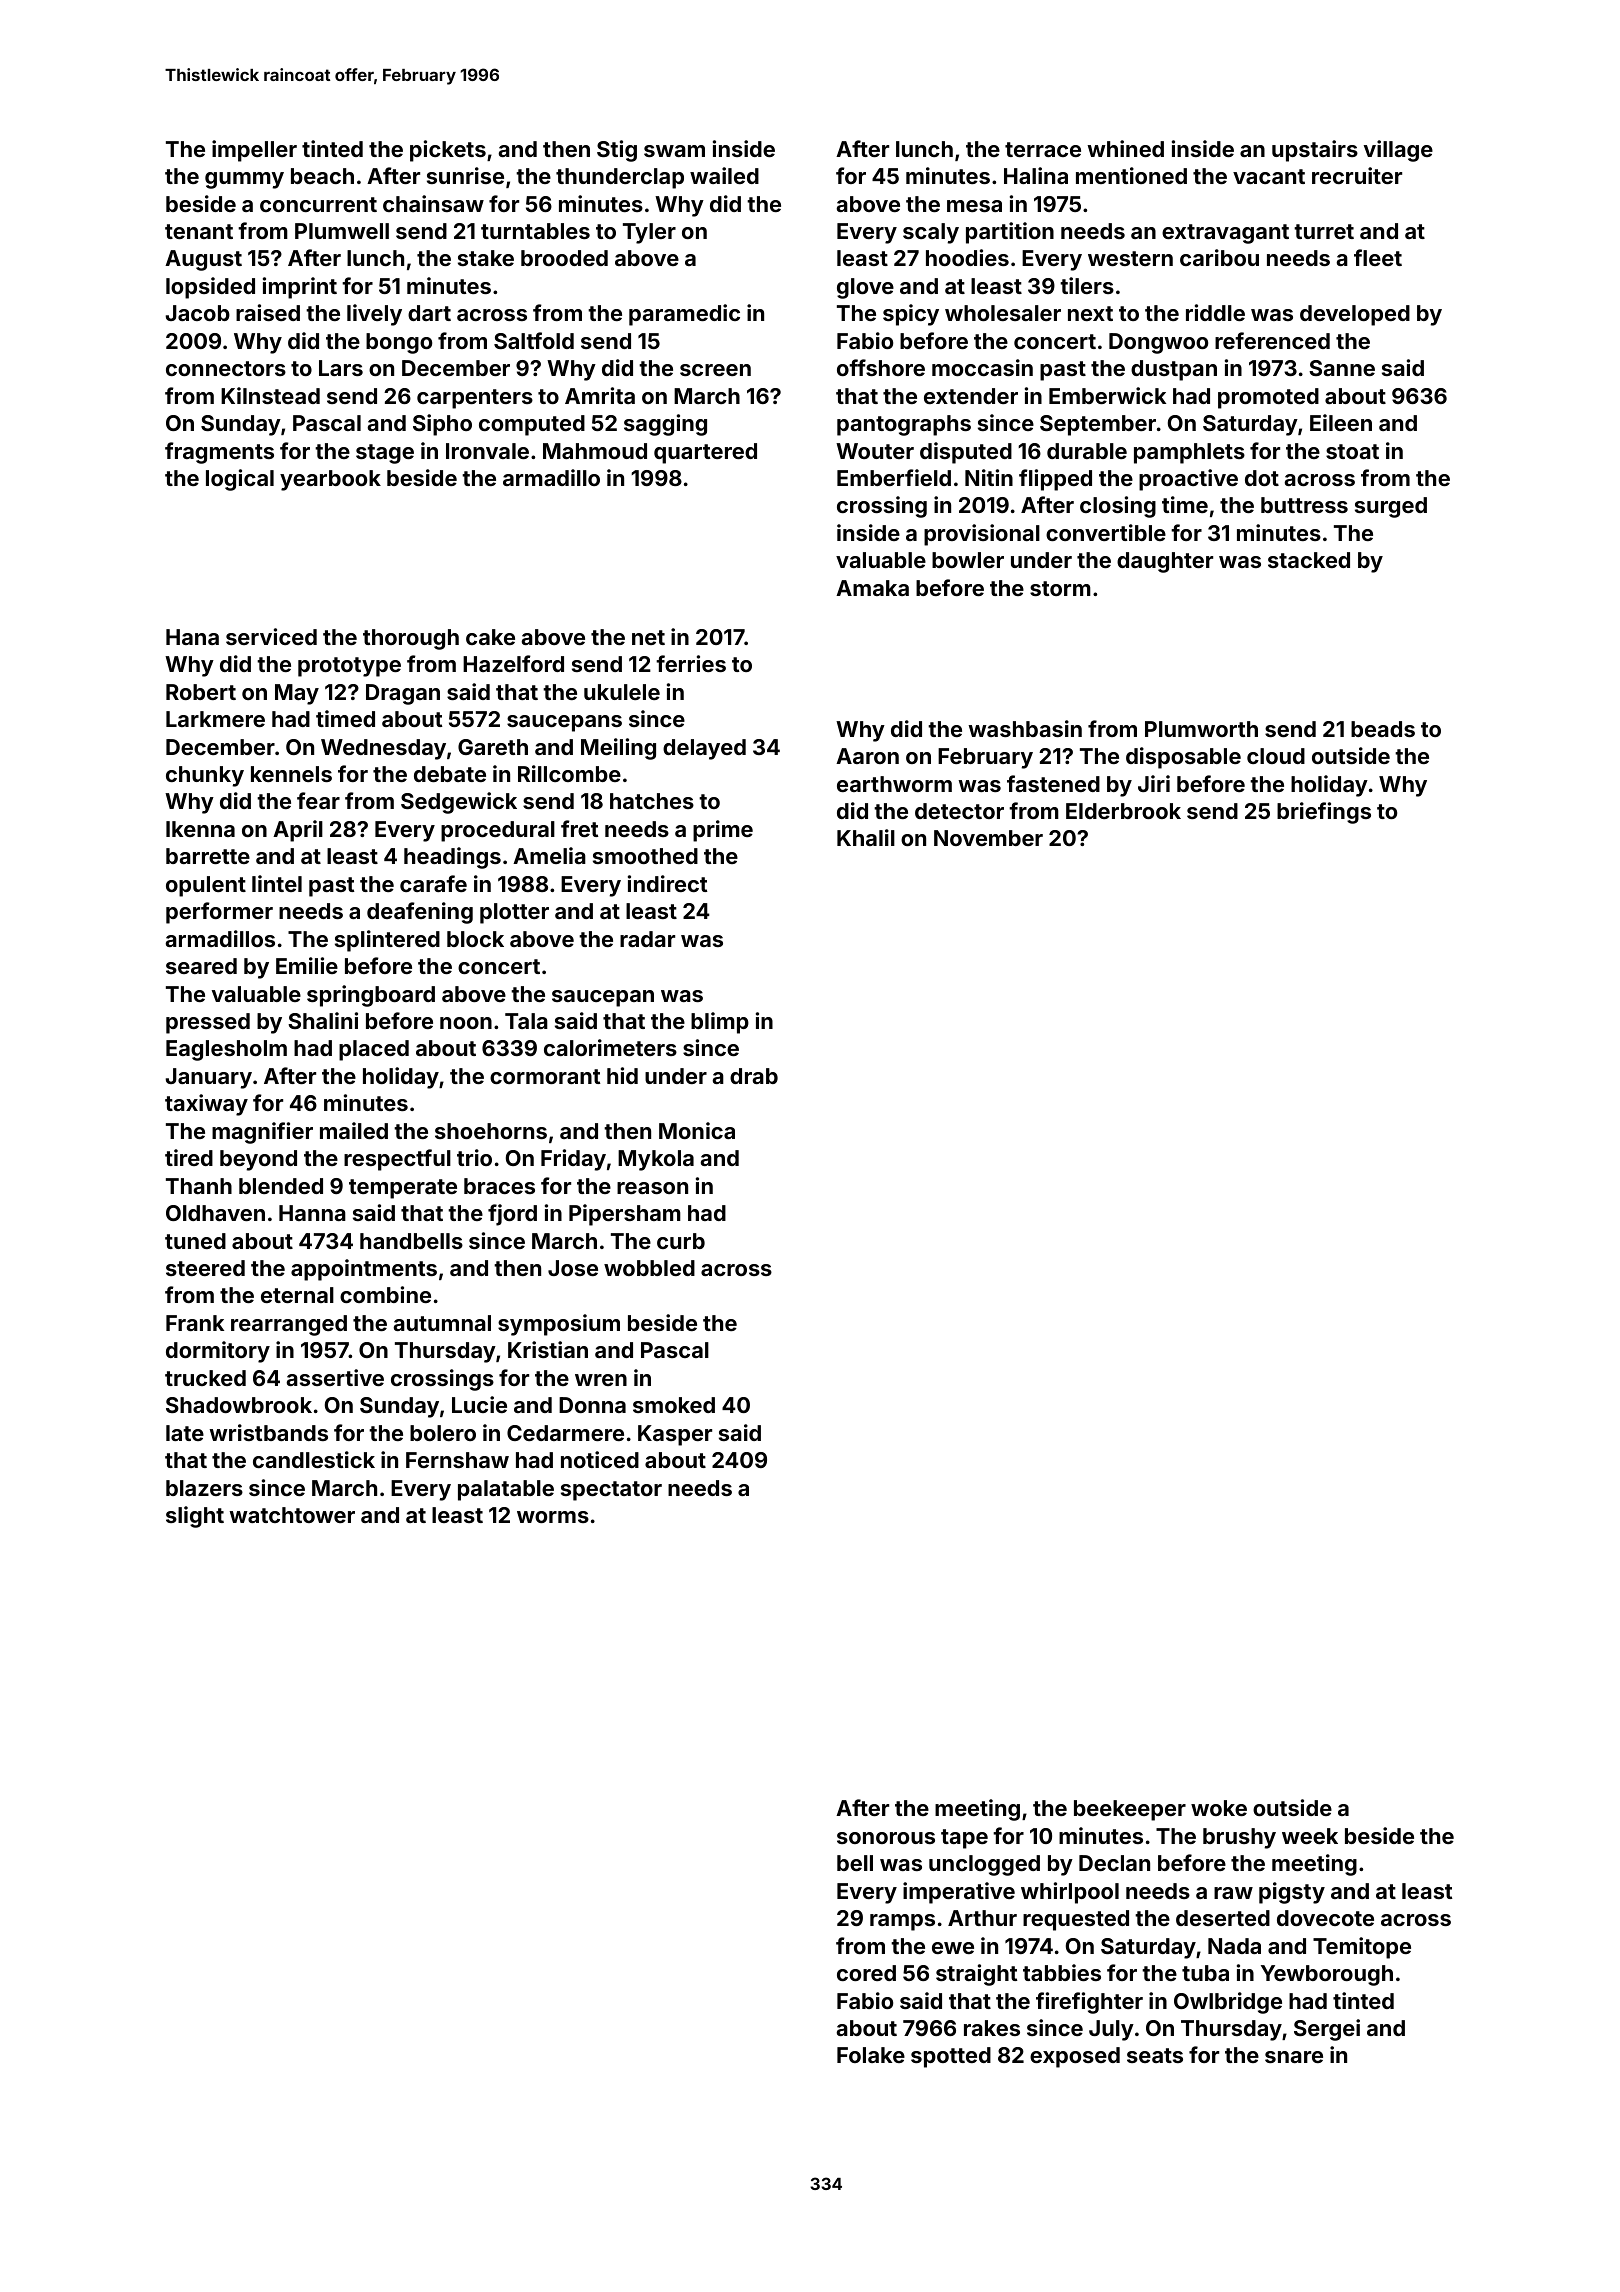  I want to click on impeller, so click(254, 151).
